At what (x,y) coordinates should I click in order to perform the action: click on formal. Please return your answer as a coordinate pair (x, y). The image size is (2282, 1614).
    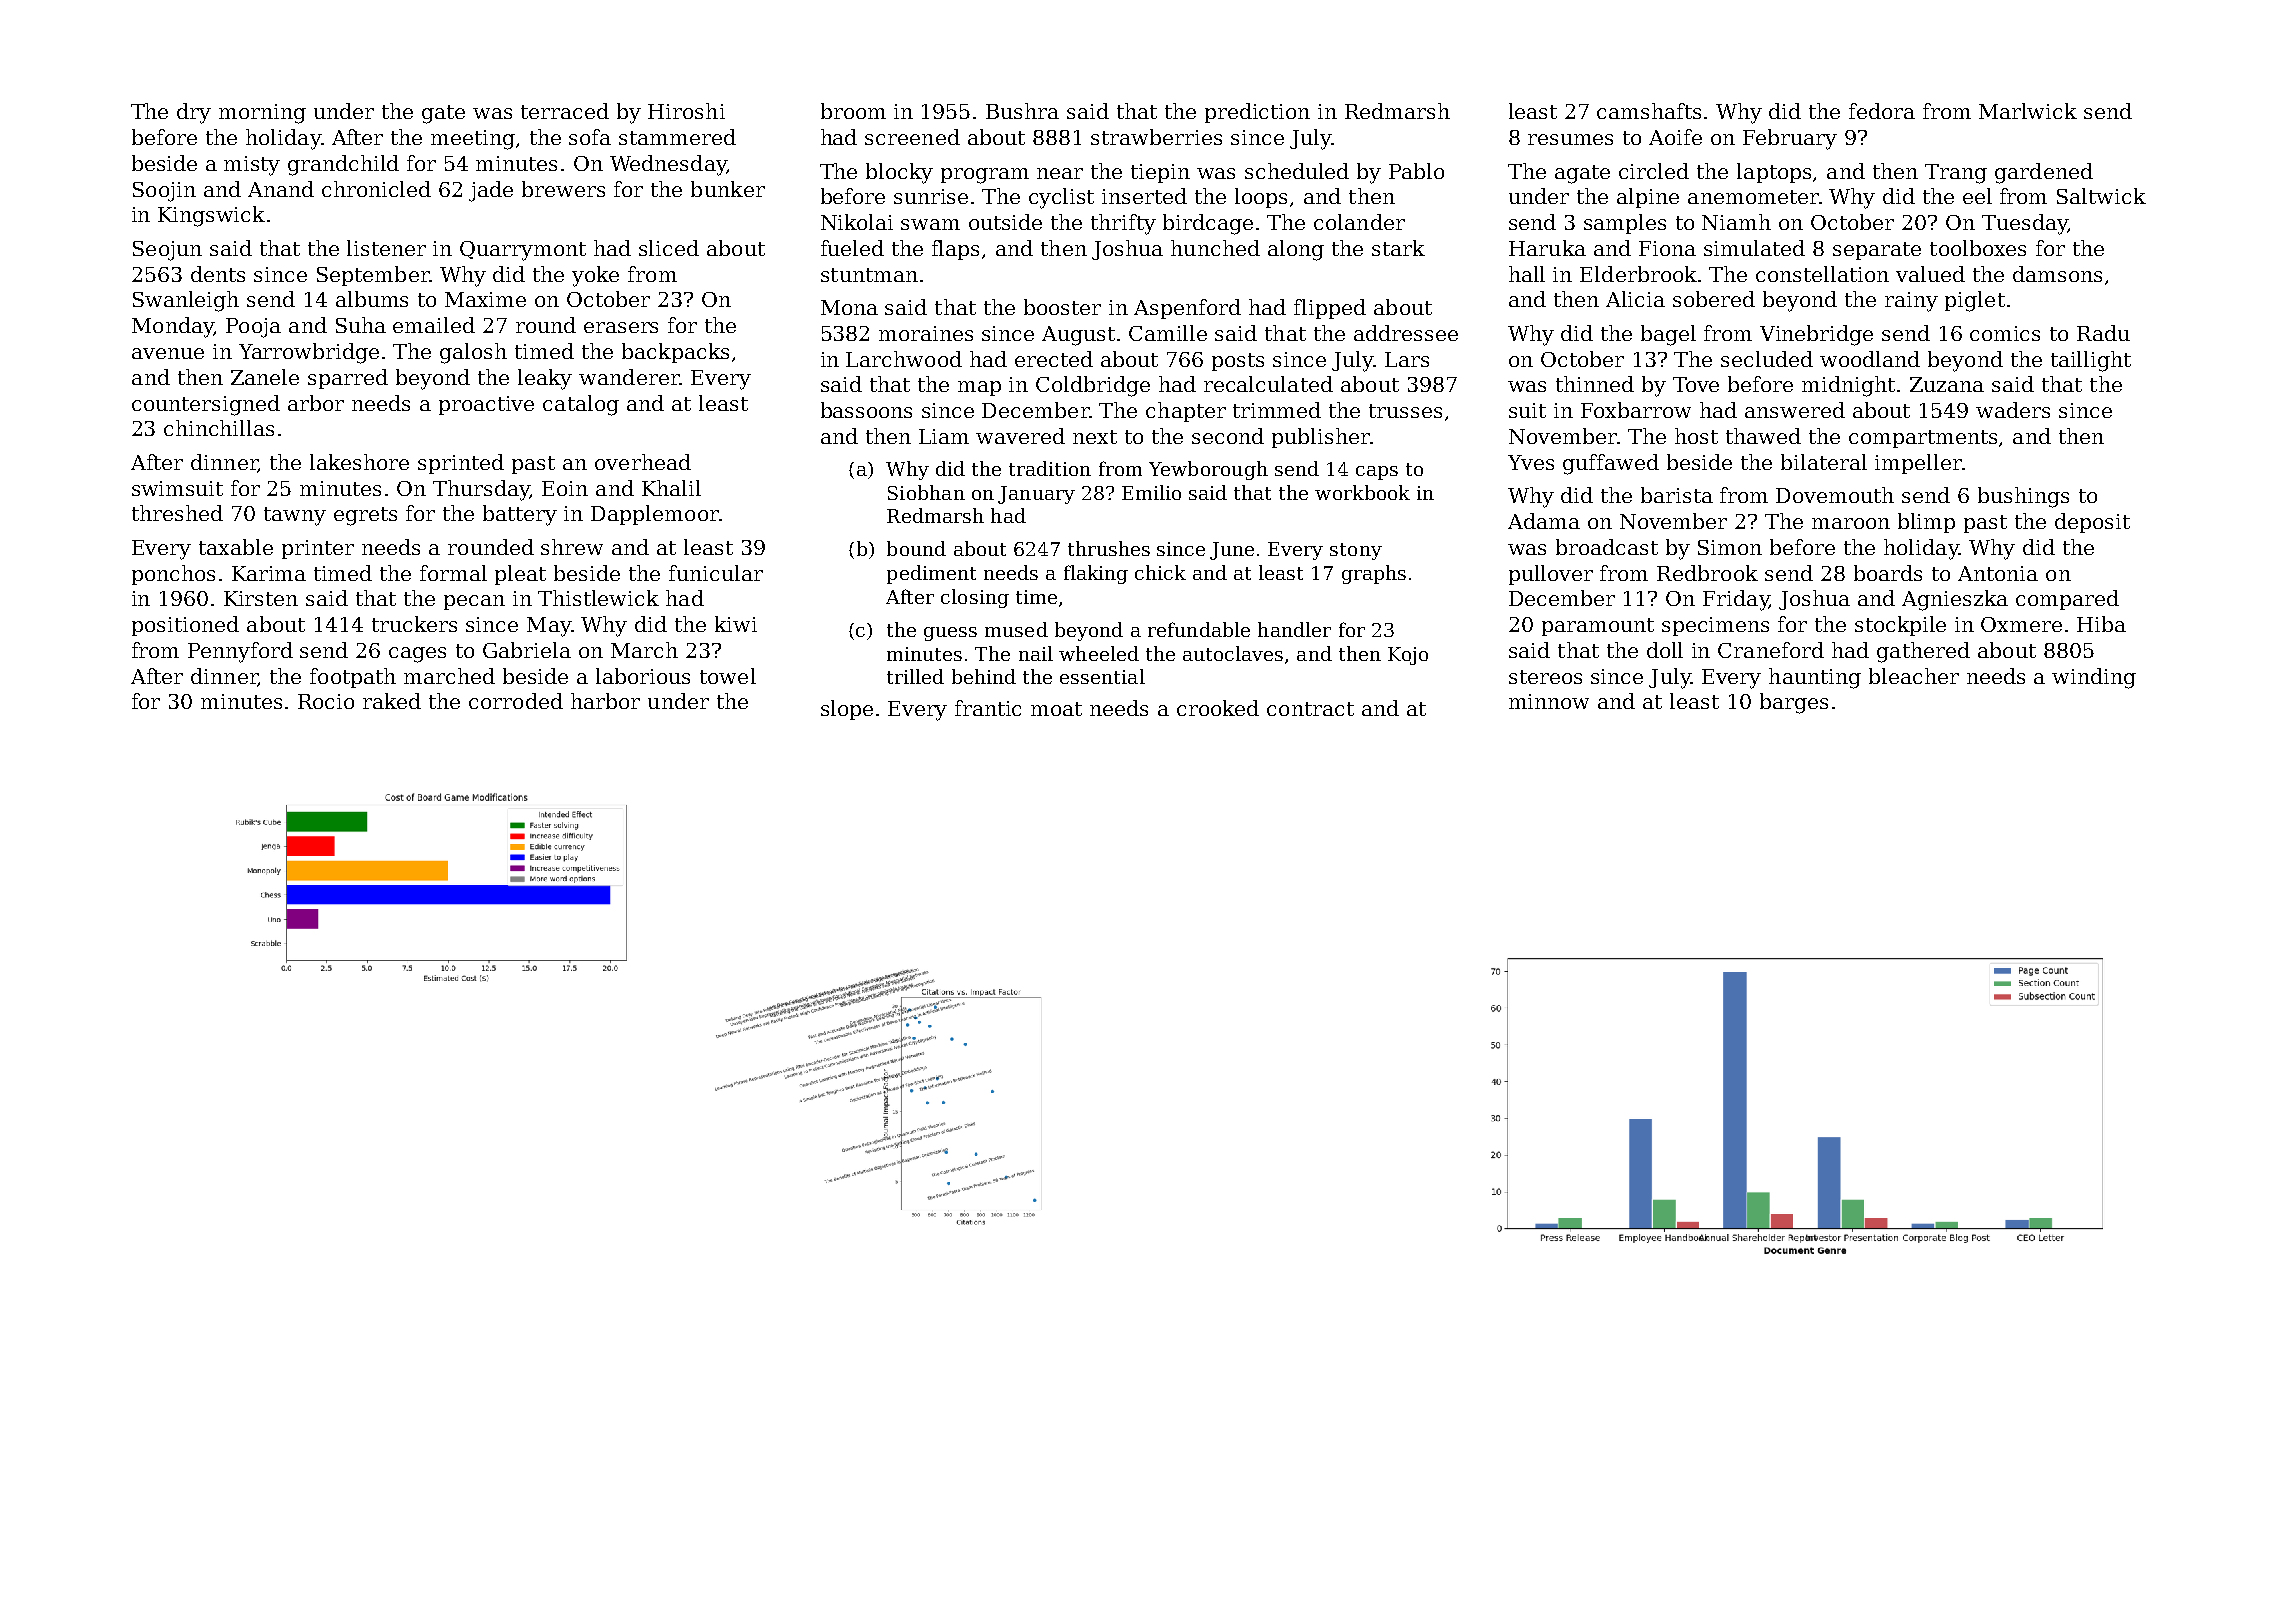
    Looking at the image, I should click on (453, 573).
